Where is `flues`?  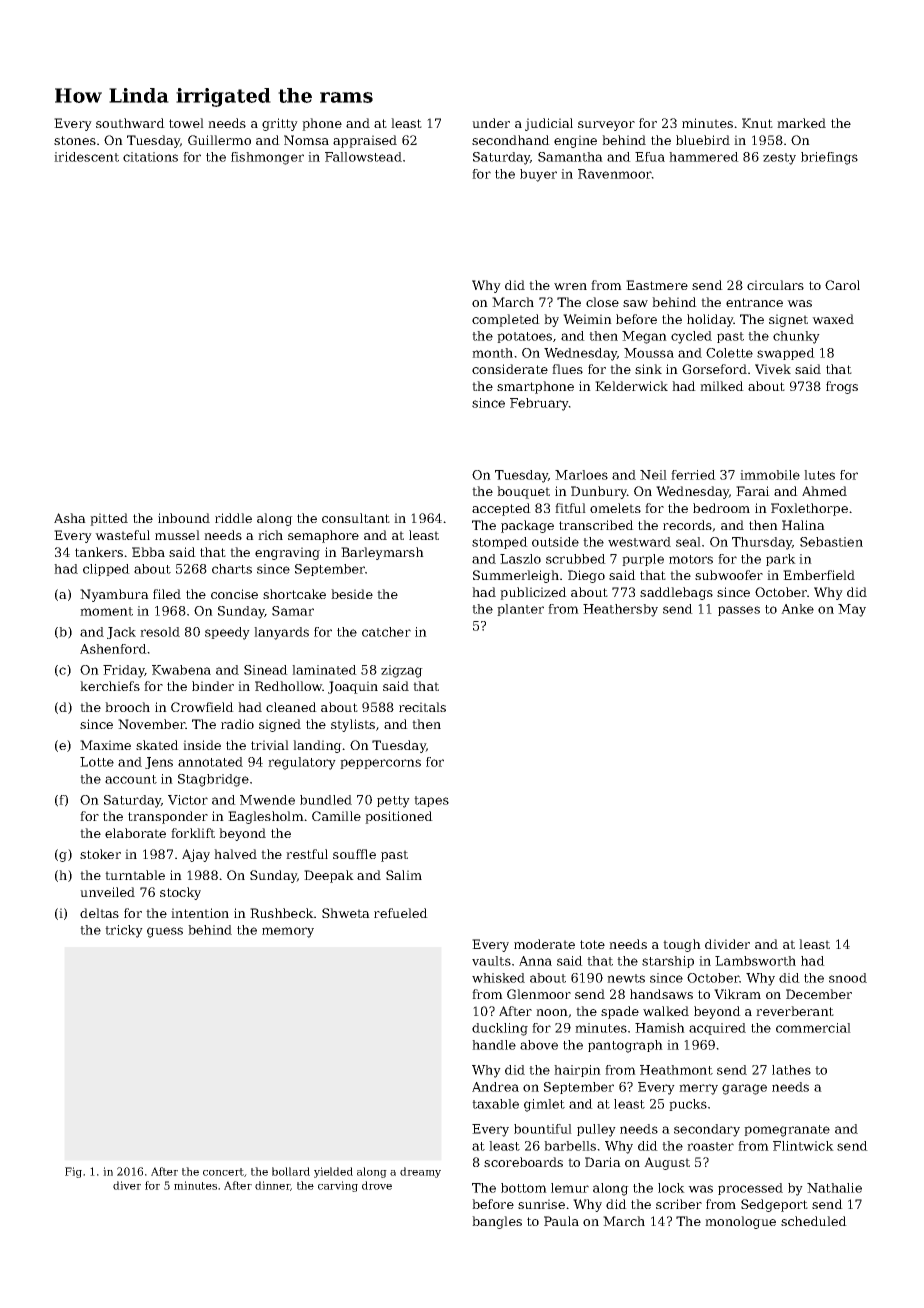 flues is located at coordinates (567, 369).
